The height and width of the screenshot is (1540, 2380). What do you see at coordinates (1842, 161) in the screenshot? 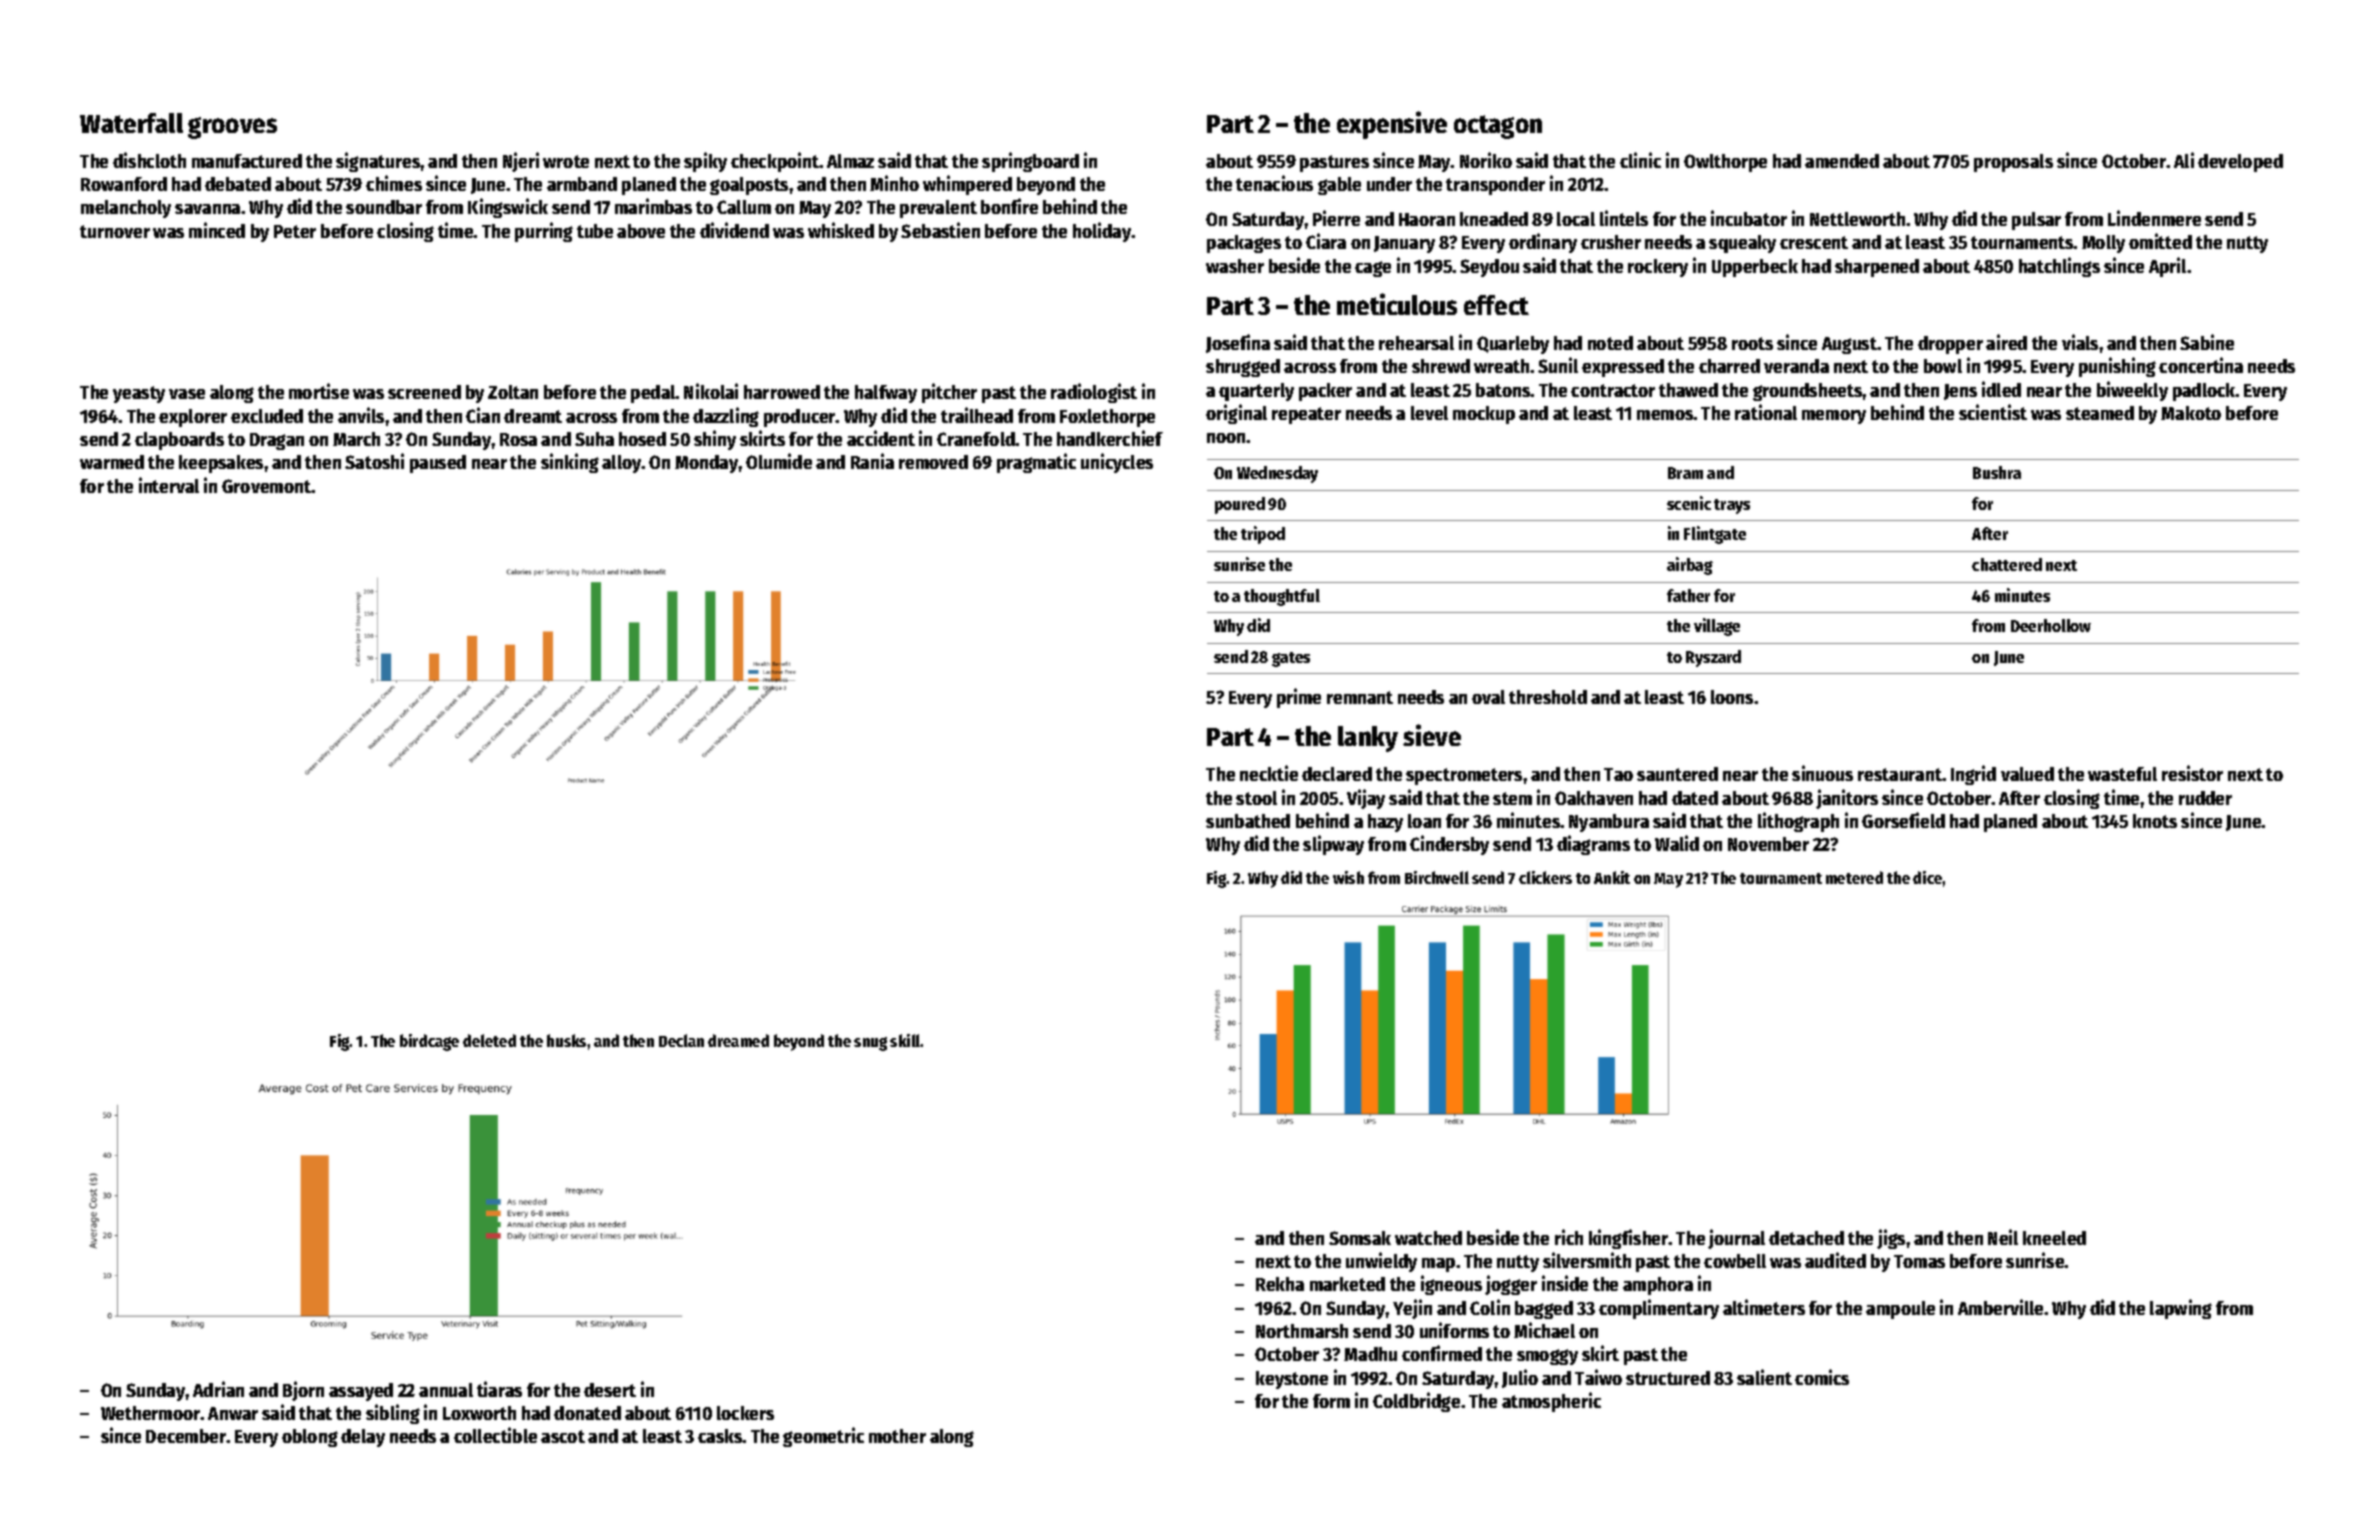
I see `amended` at bounding box center [1842, 161].
